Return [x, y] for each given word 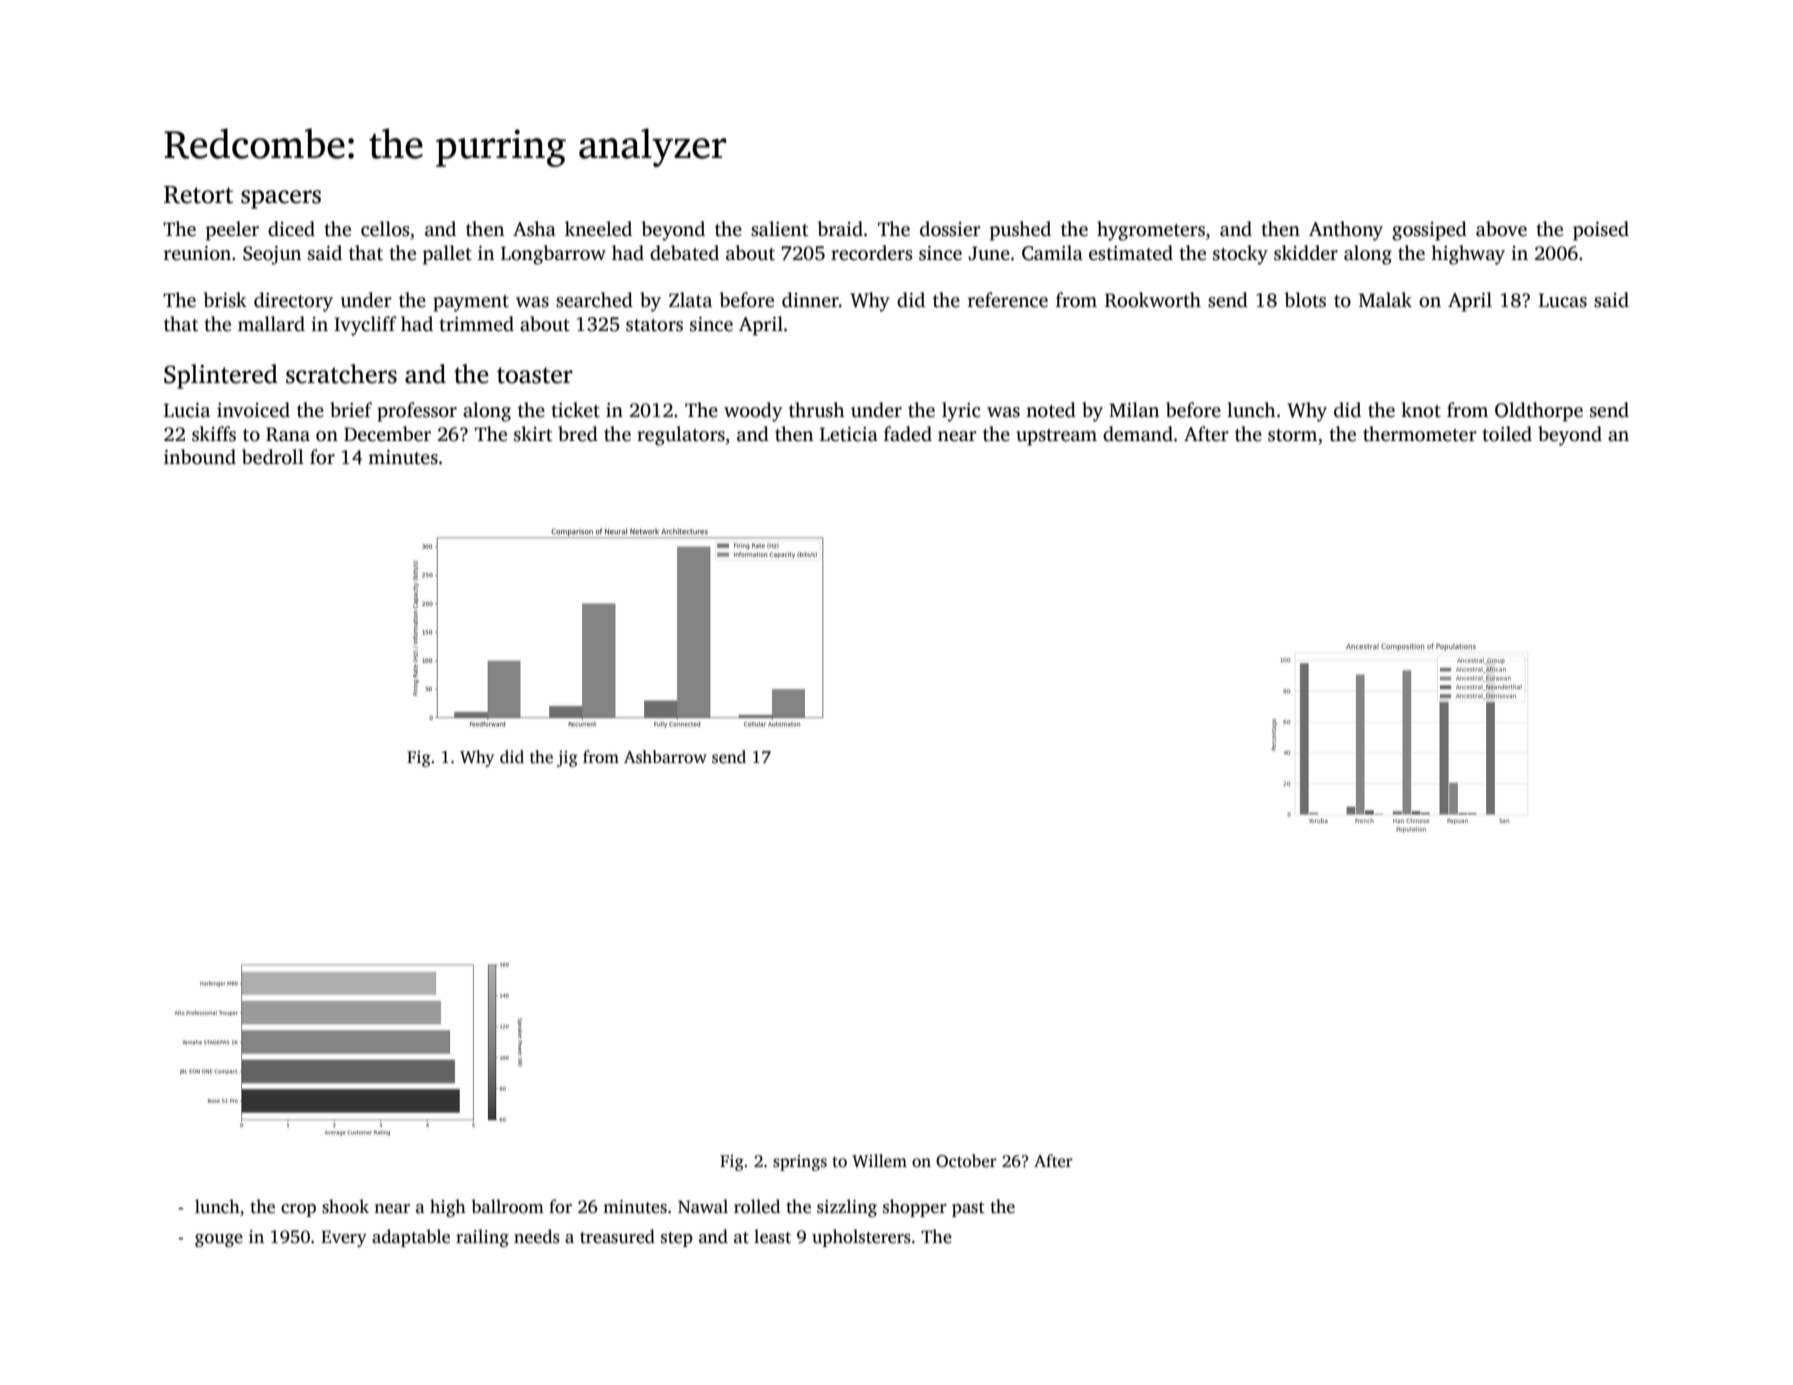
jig [567, 759]
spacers [281, 199]
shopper [915, 1208]
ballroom [507, 1206]
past [968, 1209]
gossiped [1429, 231]
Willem [879, 1161]
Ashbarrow [665, 757]
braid [840, 229]
